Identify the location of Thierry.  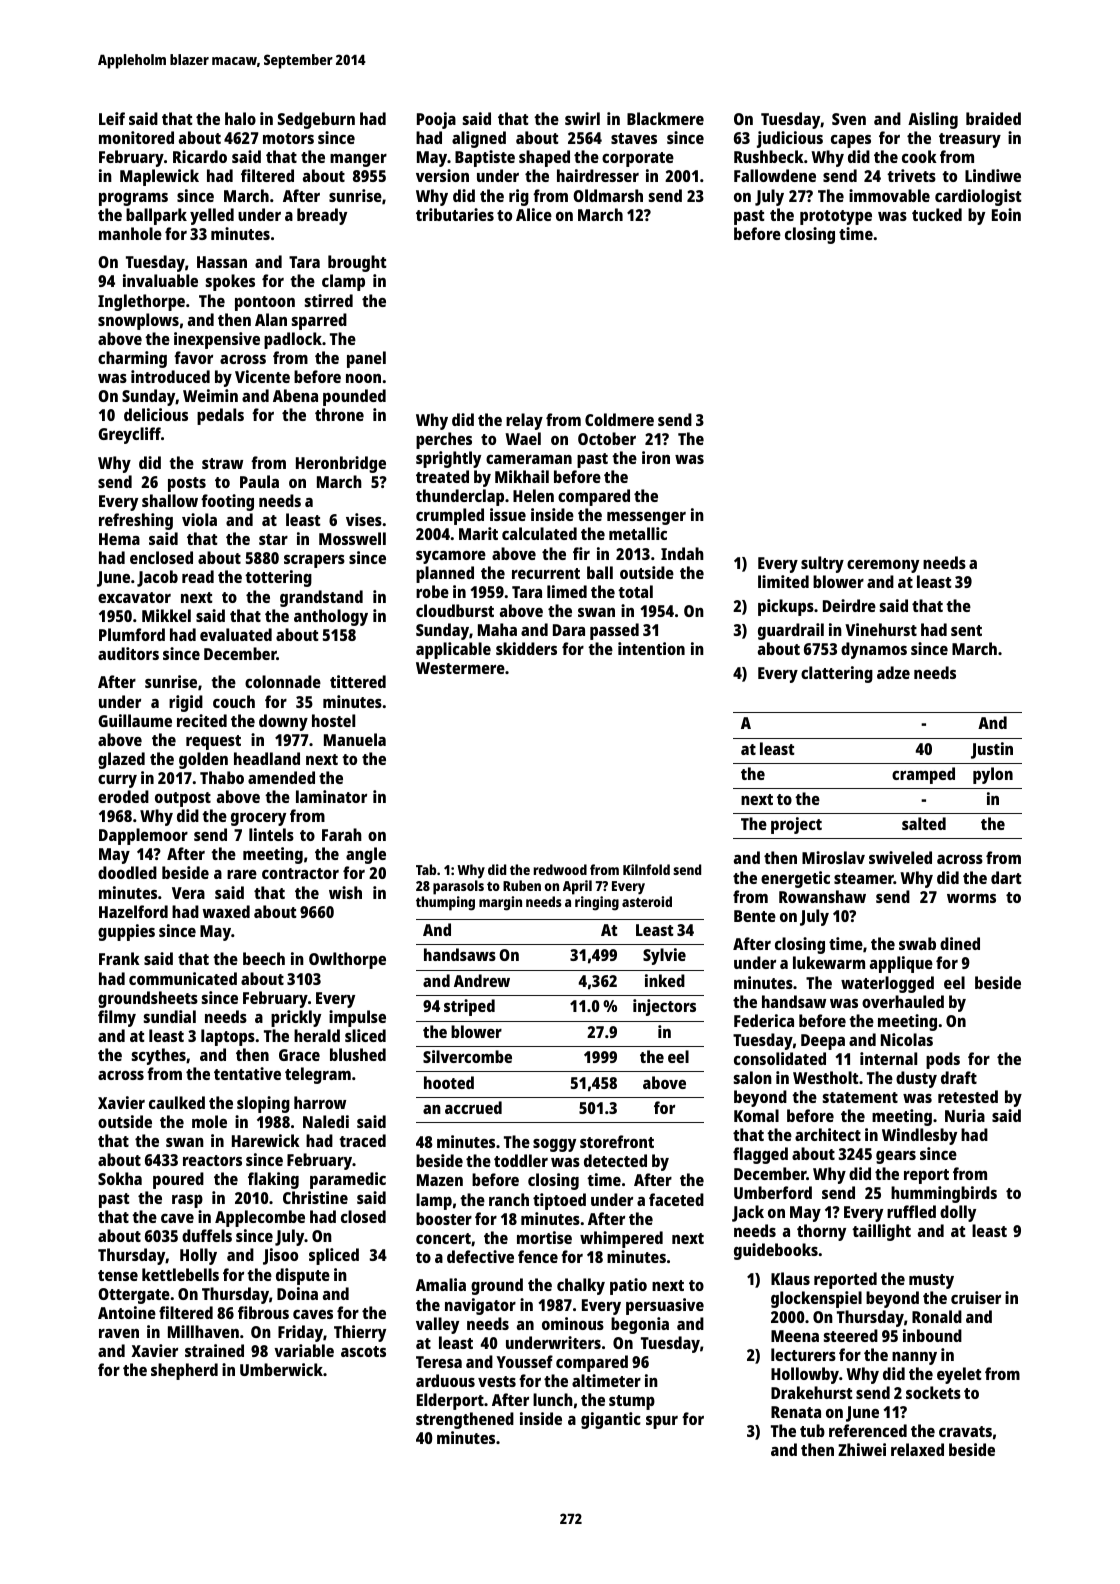
(360, 1333).
